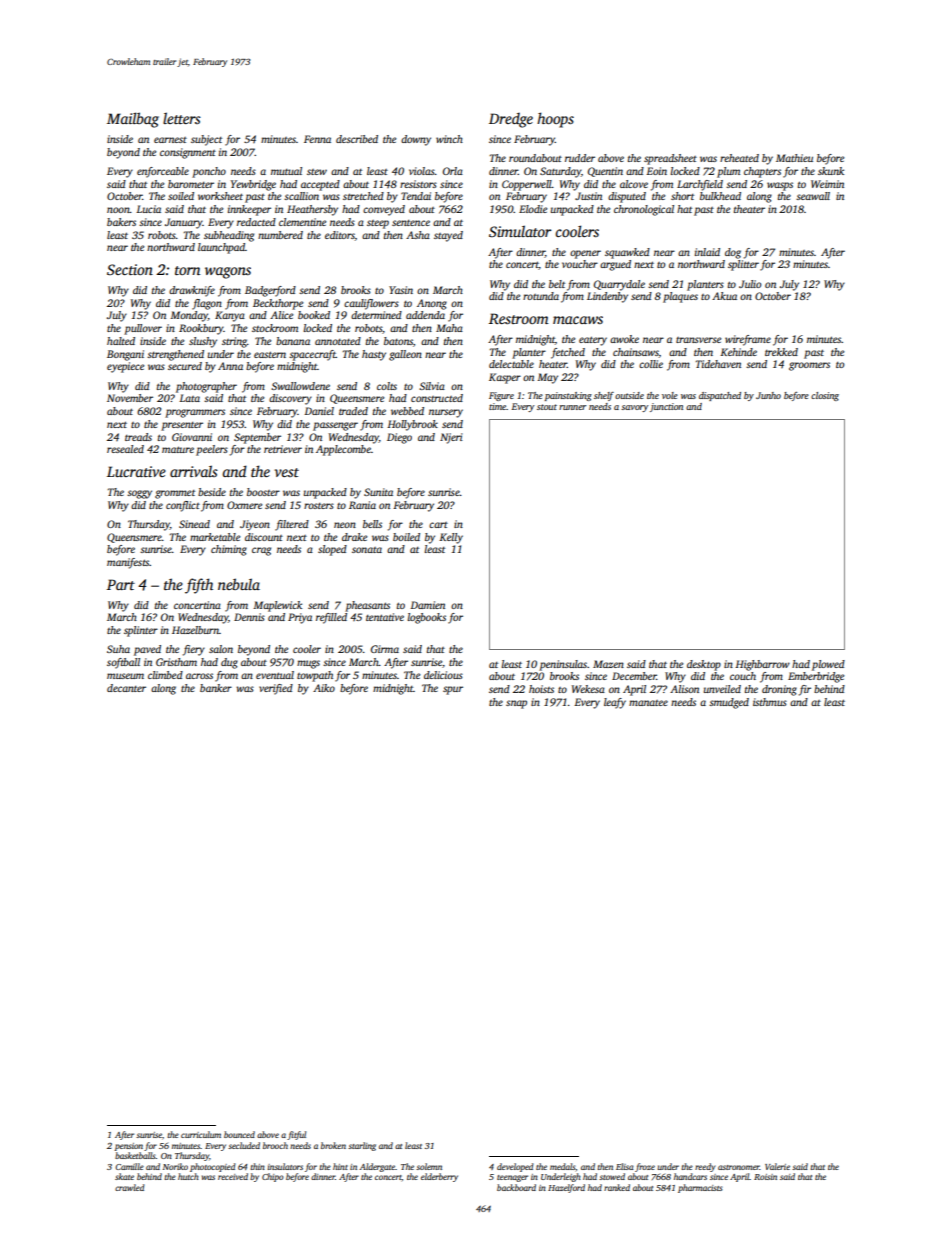 The image size is (952, 1233). Describe the element at coordinates (516, 704) in the screenshot. I see `snap` at that location.
